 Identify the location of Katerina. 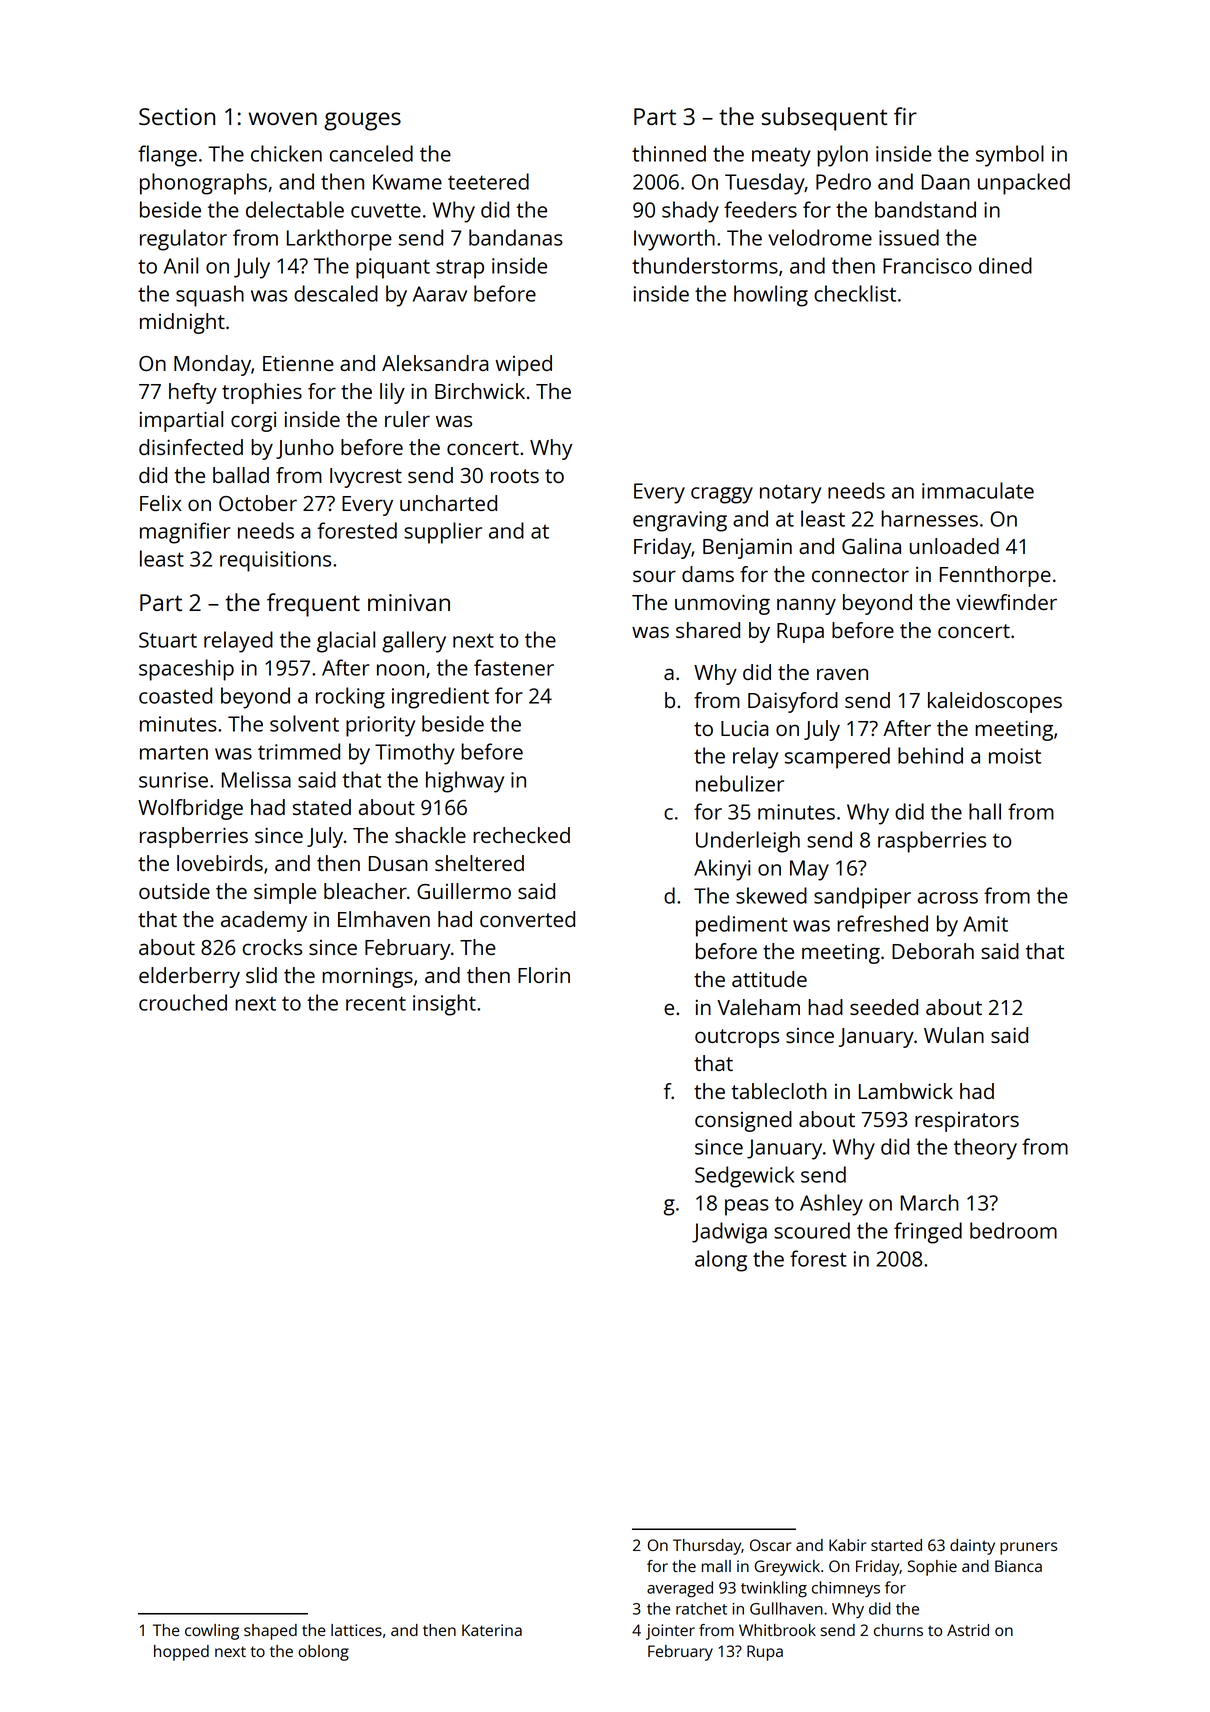
(492, 1630).
